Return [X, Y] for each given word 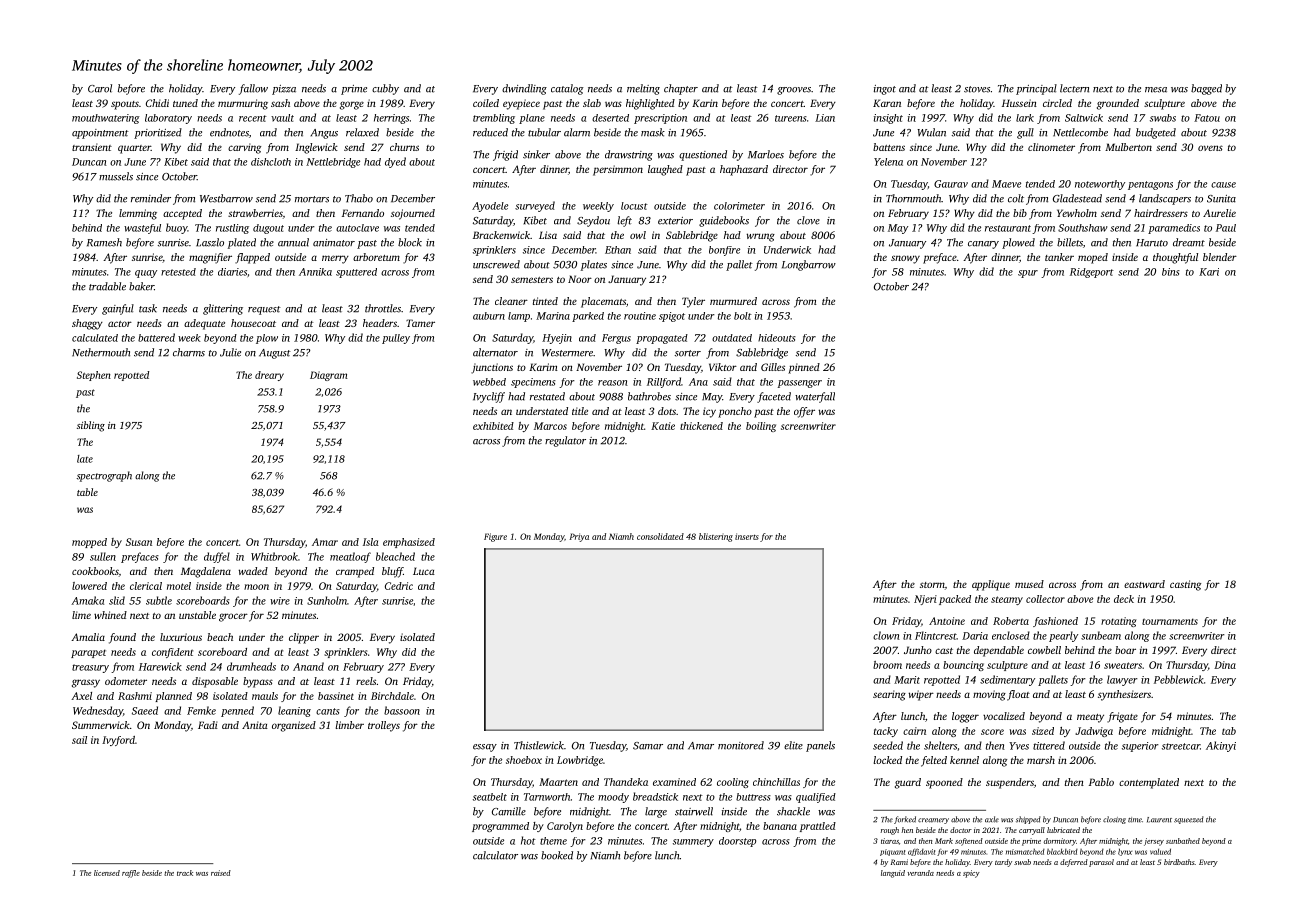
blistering [716, 537]
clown [886, 635]
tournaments [1170, 621]
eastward [1144, 584]
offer [804, 412]
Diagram [329, 376]
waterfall [815, 397]
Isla [371, 542]
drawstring [629, 155]
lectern [1074, 88]
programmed [500, 827]
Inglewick [316, 148]
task [148, 308]
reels [366, 681]
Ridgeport [1092, 273]
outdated [732, 338]
